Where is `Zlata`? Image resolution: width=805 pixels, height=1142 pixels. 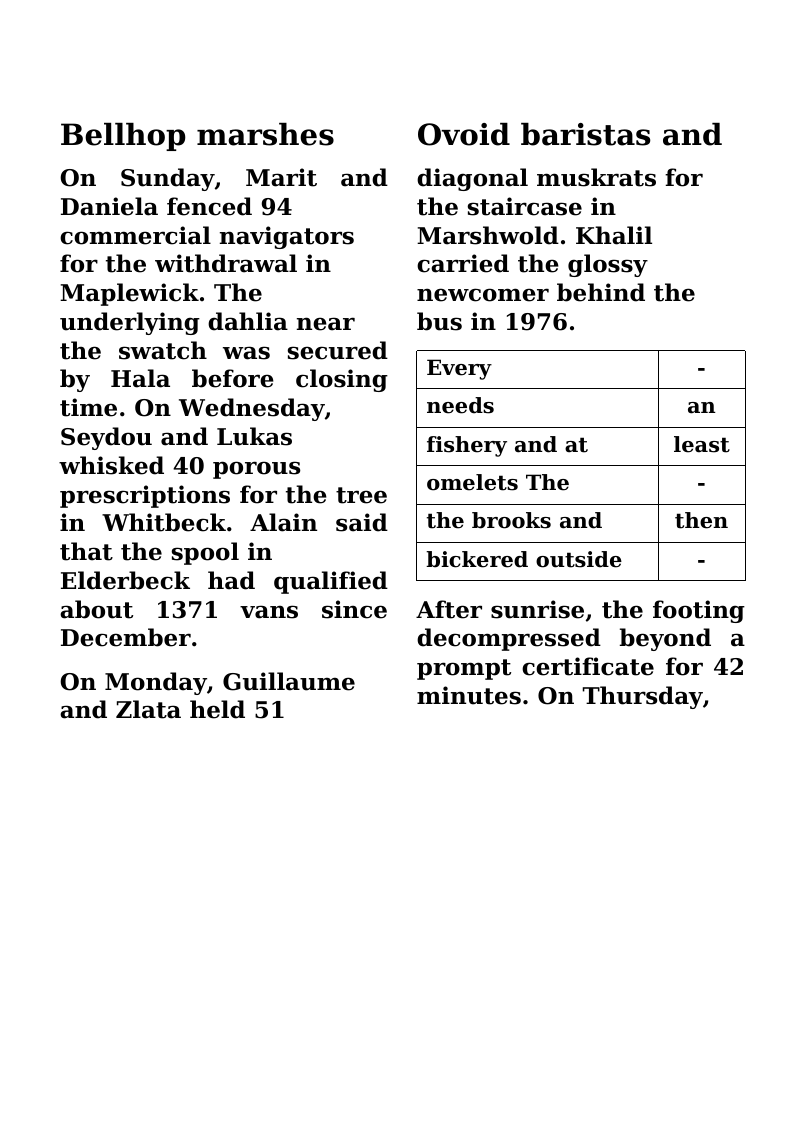
Zlata is located at coordinates (148, 709).
